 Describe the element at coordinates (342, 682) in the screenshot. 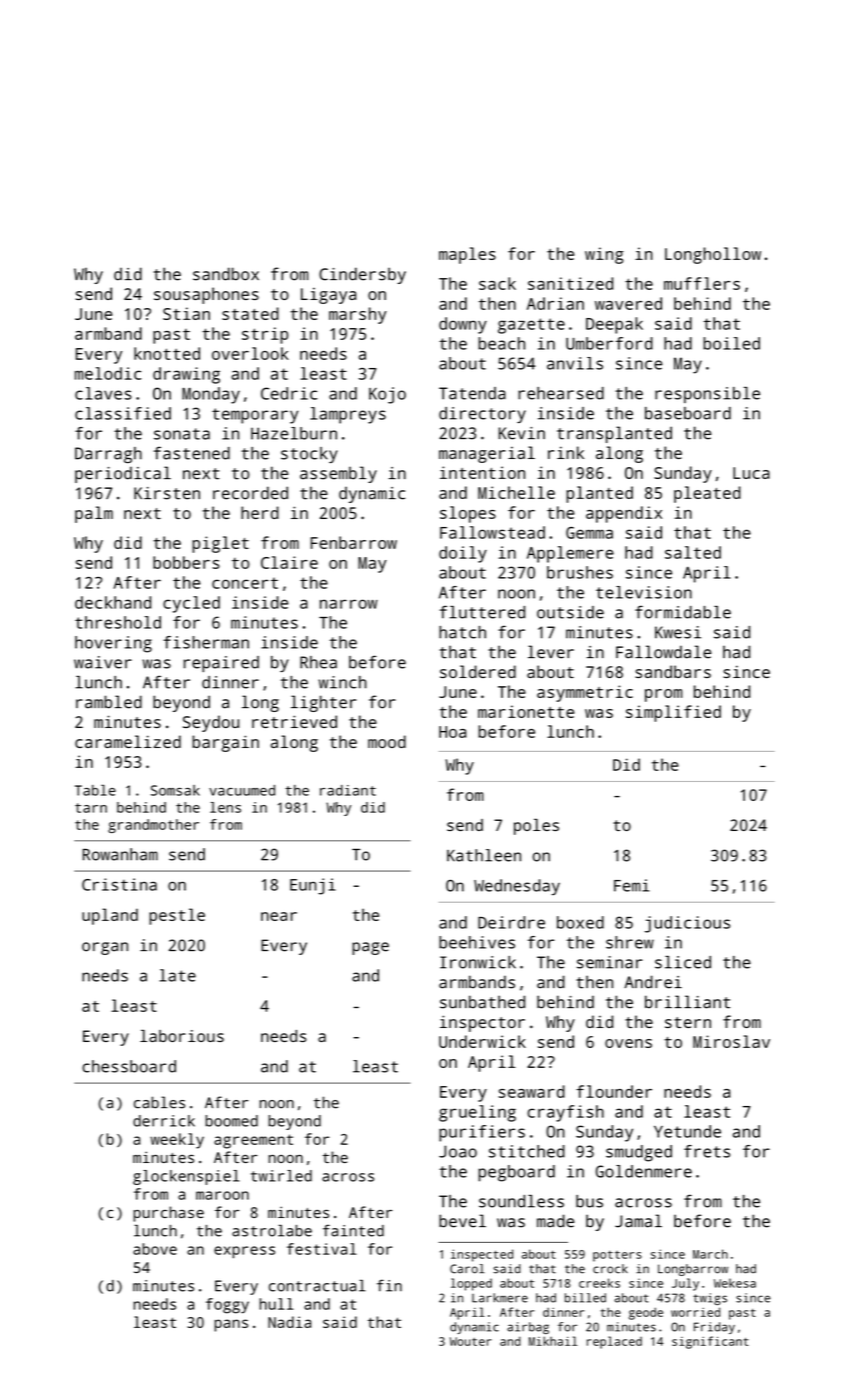

I see `winch` at that location.
